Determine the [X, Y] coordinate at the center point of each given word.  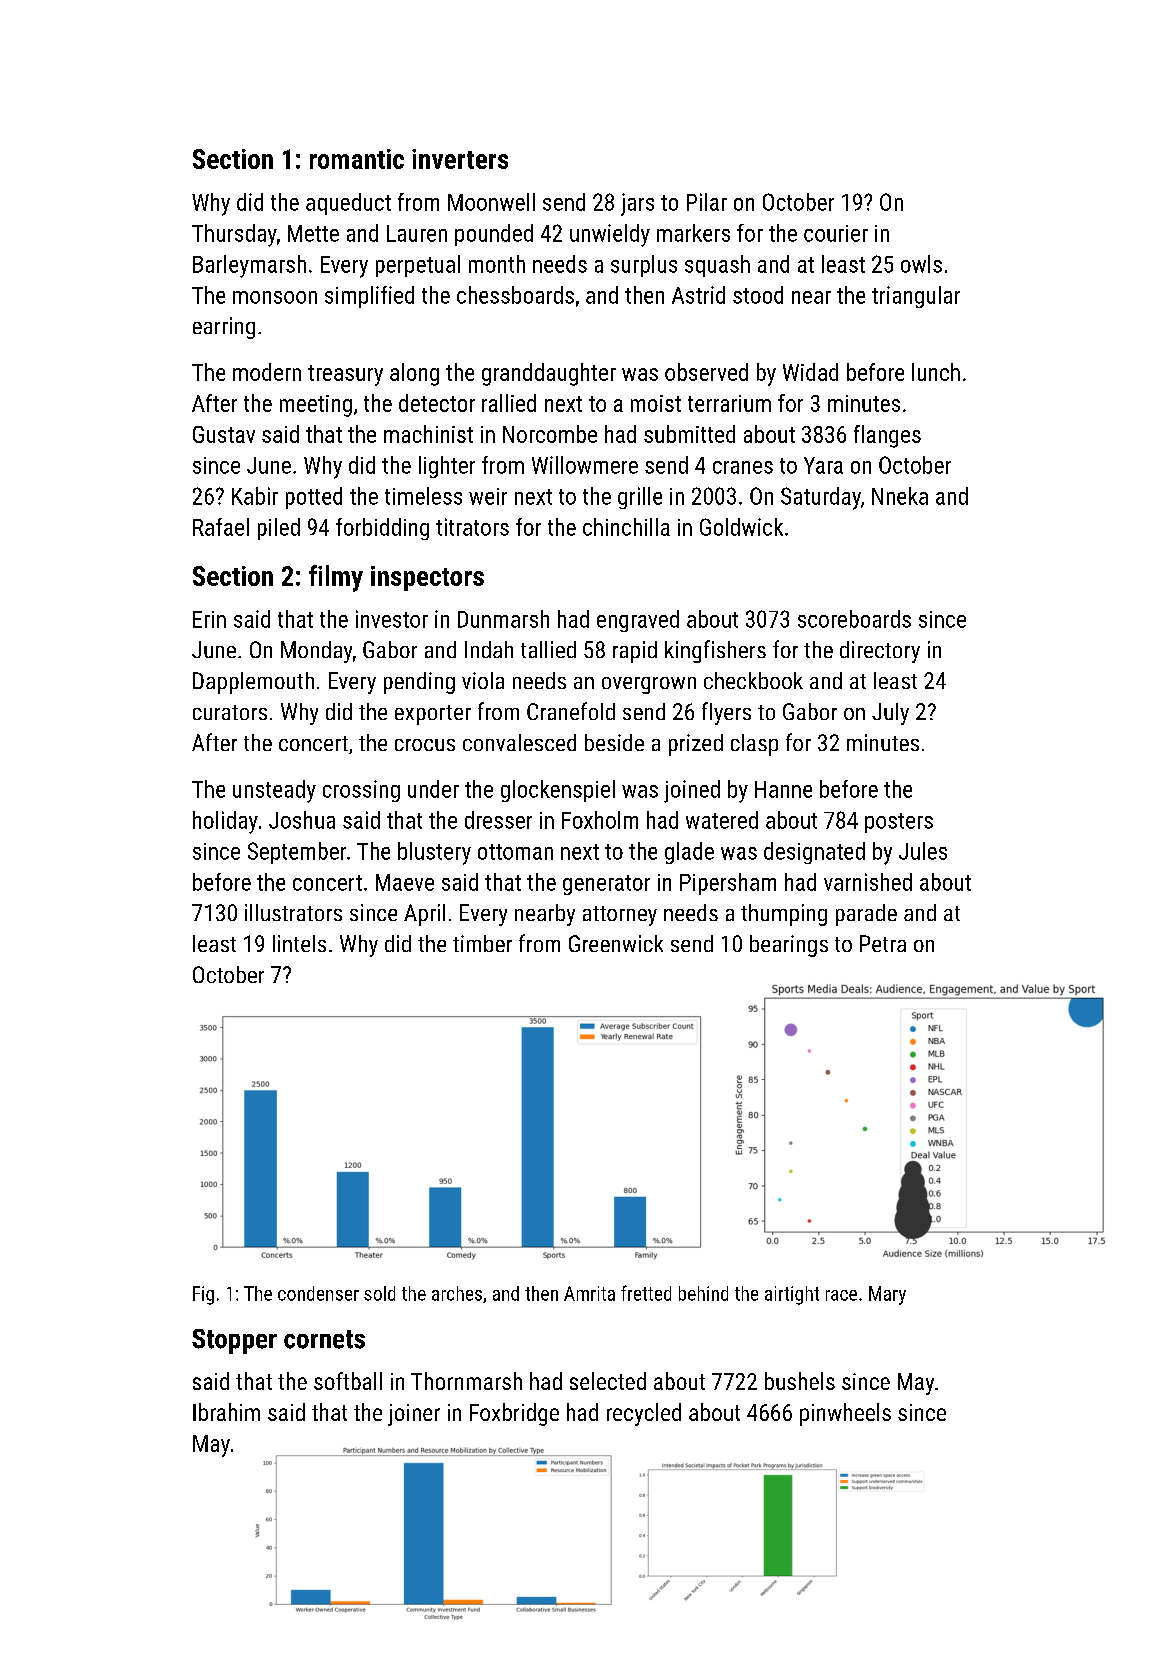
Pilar [707, 202]
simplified [369, 297]
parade [866, 915]
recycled [644, 1414]
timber [482, 943]
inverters [460, 159]
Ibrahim [226, 1412]
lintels [299, 943]
